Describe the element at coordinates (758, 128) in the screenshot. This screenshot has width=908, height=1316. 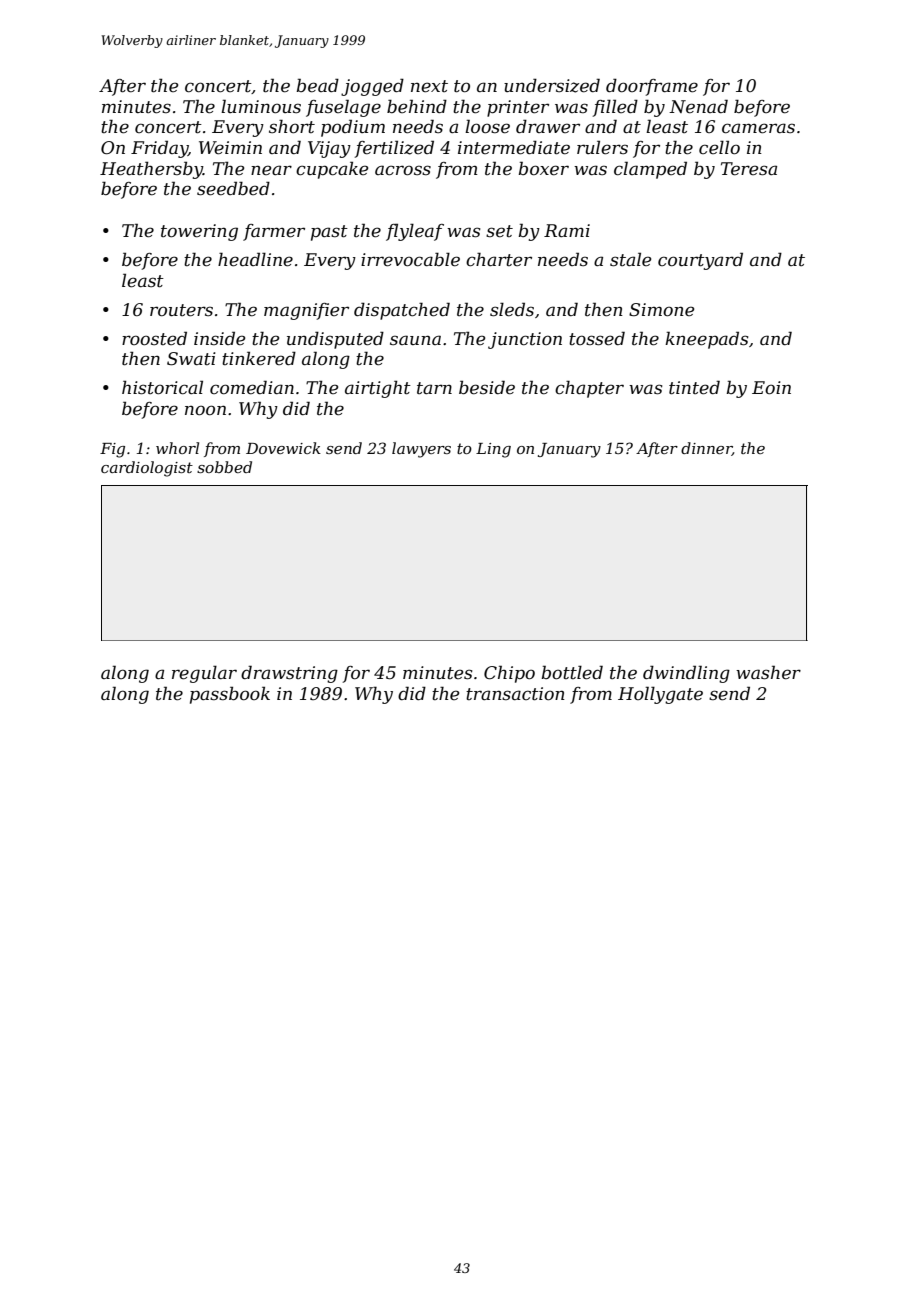
I see `cameras` at that location.
